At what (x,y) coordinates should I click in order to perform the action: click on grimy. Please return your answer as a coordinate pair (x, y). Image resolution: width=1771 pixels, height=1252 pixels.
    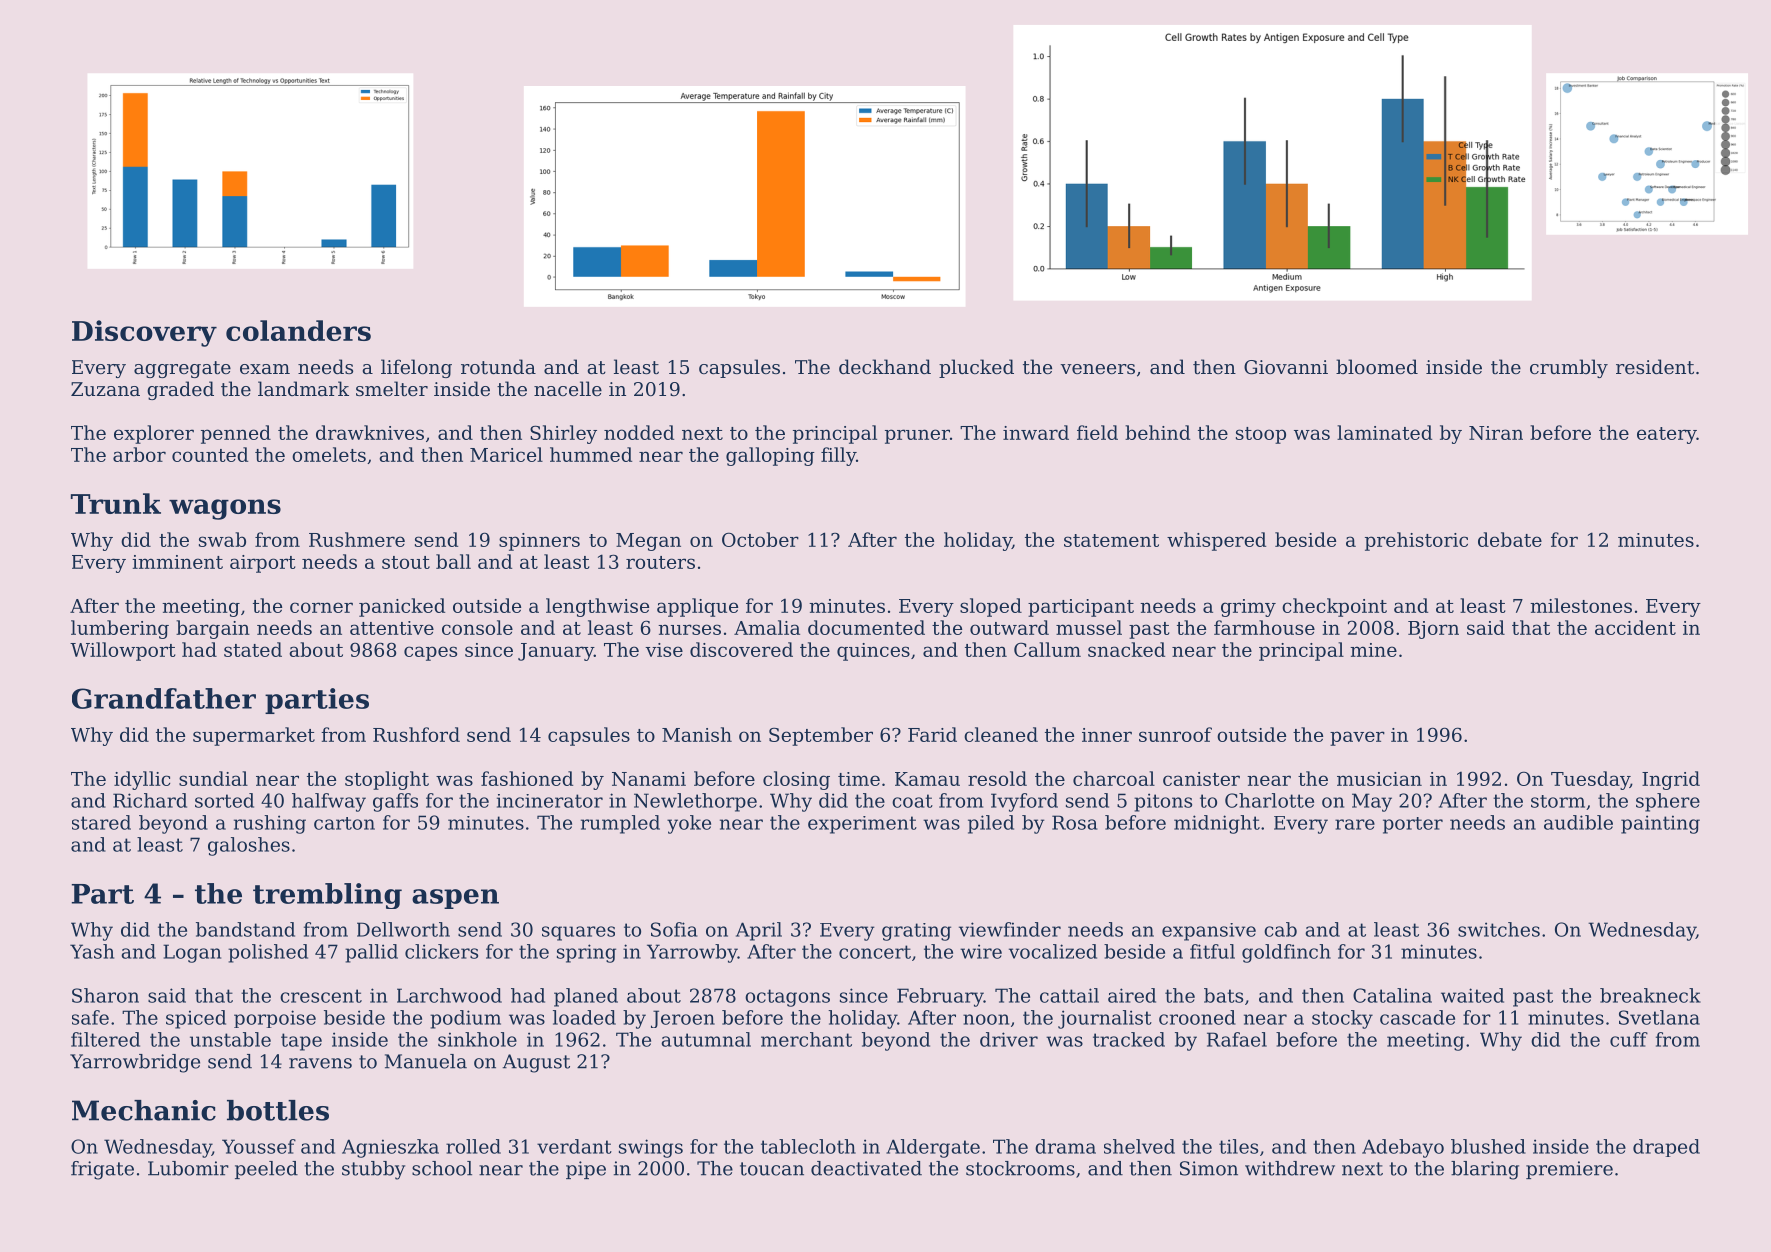
    Looking at the image, I should click on (1248, 608).
